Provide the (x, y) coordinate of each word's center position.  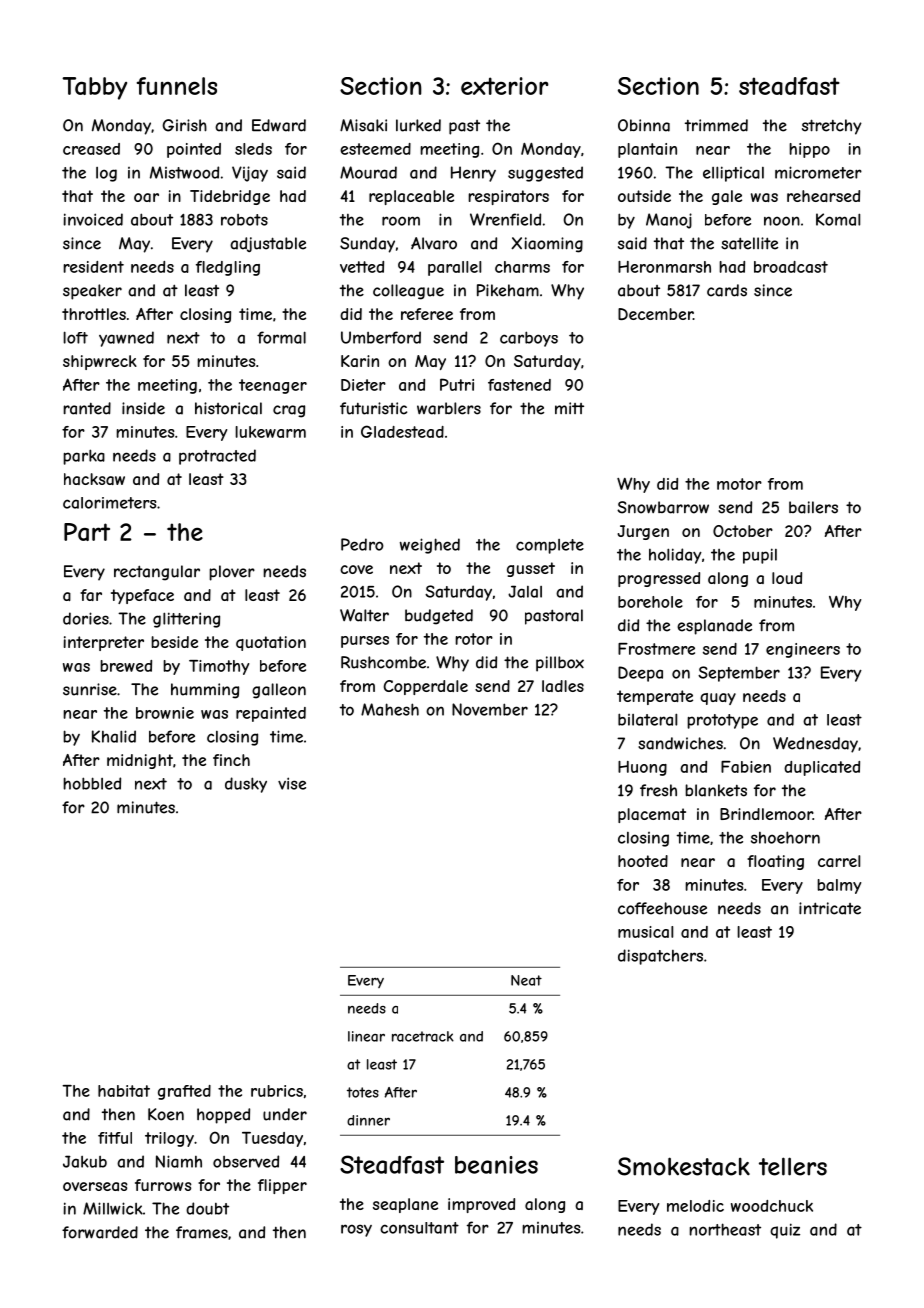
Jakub (85, 1161)
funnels (177, 86)
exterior (505, 86)
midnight (140, 761)
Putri (457, 384)
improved (481, 1205)
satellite (749, 243)
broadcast (791, 267)
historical (228, 408)
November (490, 709)
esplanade (714, 627)
